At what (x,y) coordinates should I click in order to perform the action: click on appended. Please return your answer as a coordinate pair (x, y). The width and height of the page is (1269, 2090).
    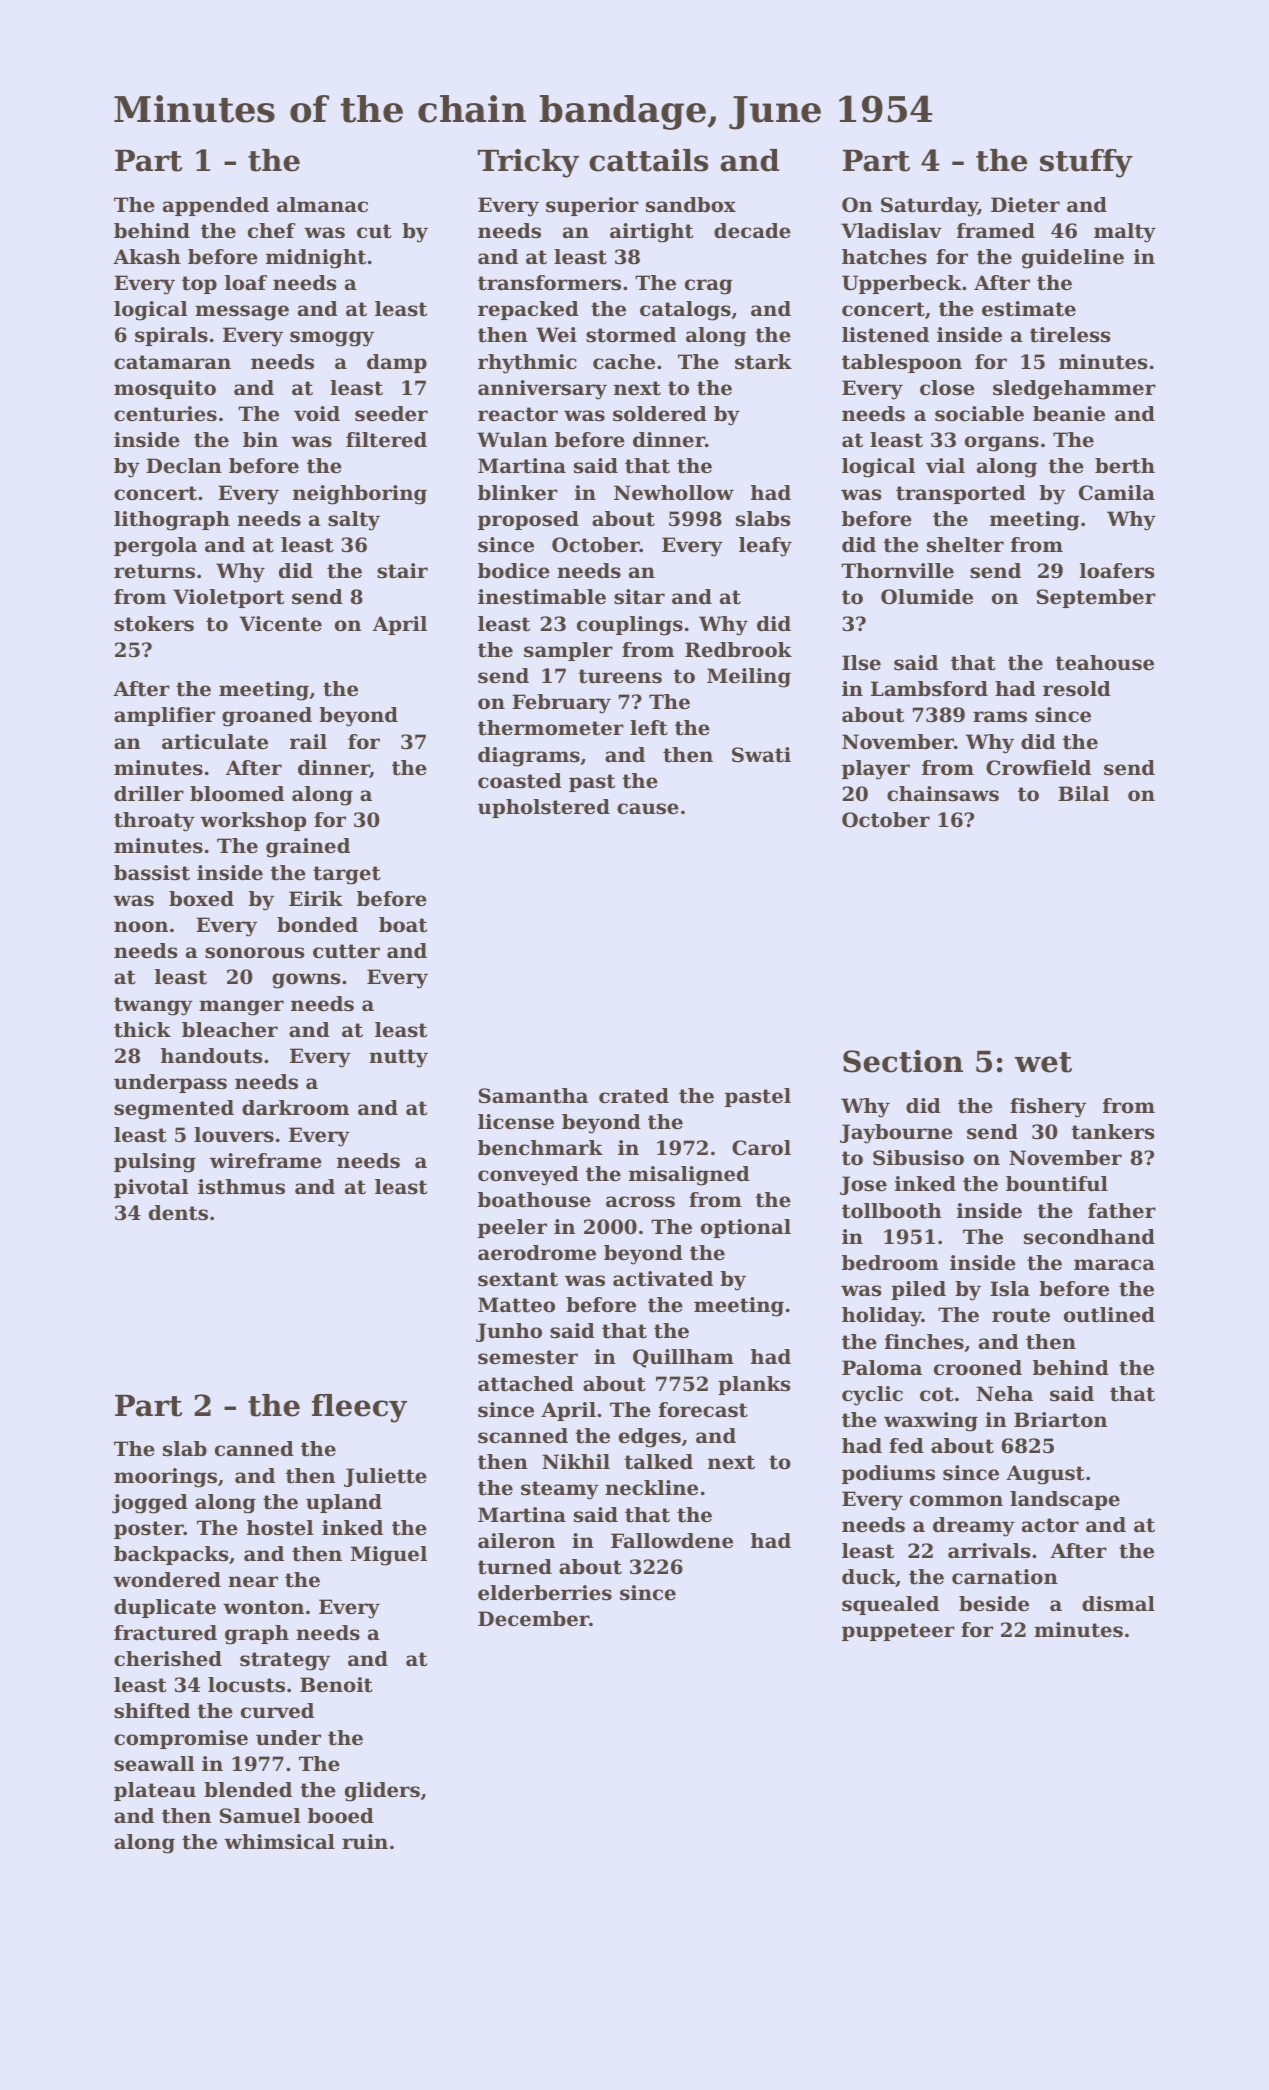
    Looking at the image, I should click on (216, 206).
